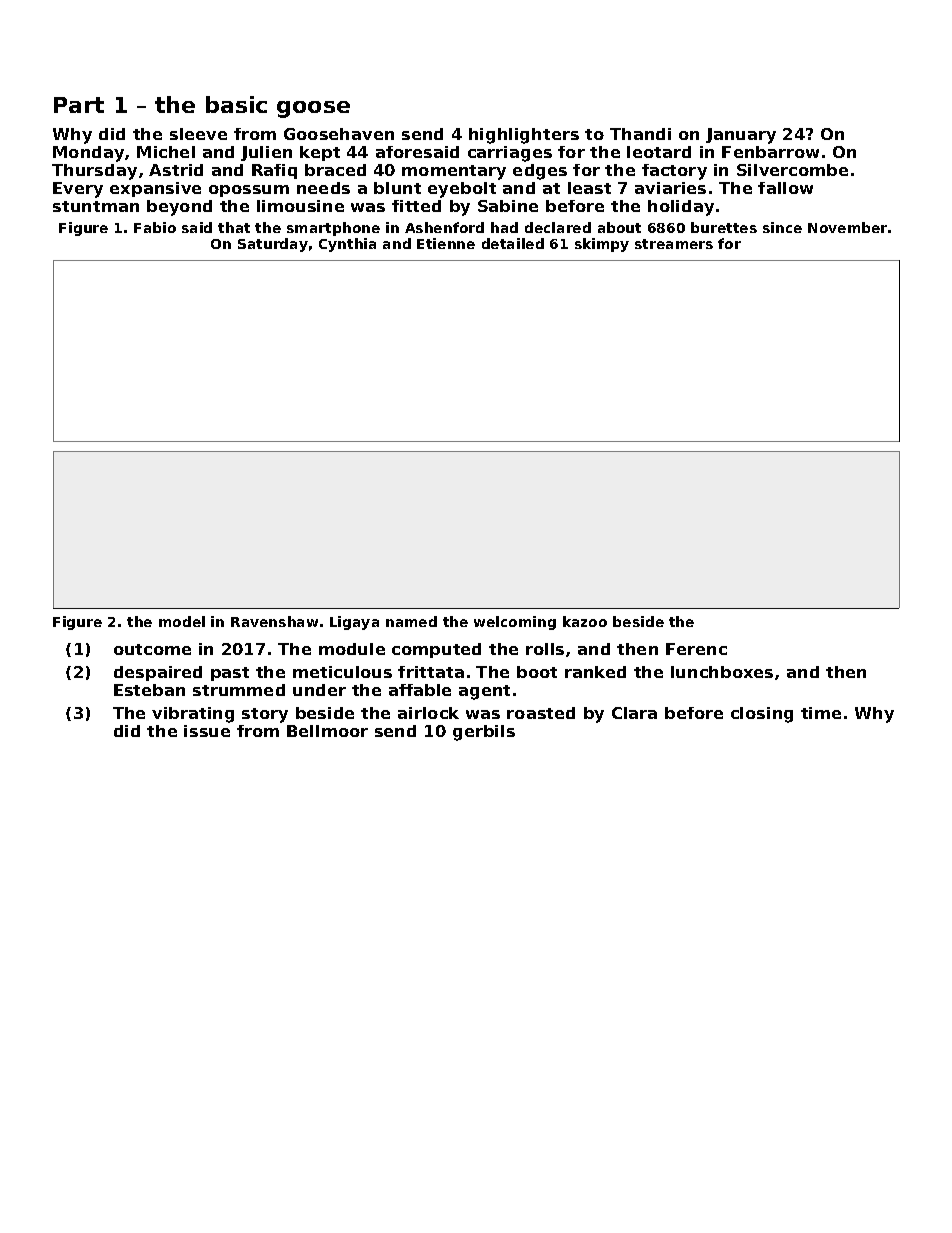 Image resolution: width=952 pixels, height=1233 pixels. Describe the element at coordinates (602, 245) in the screenshot. I see `skimpy` at that location.
